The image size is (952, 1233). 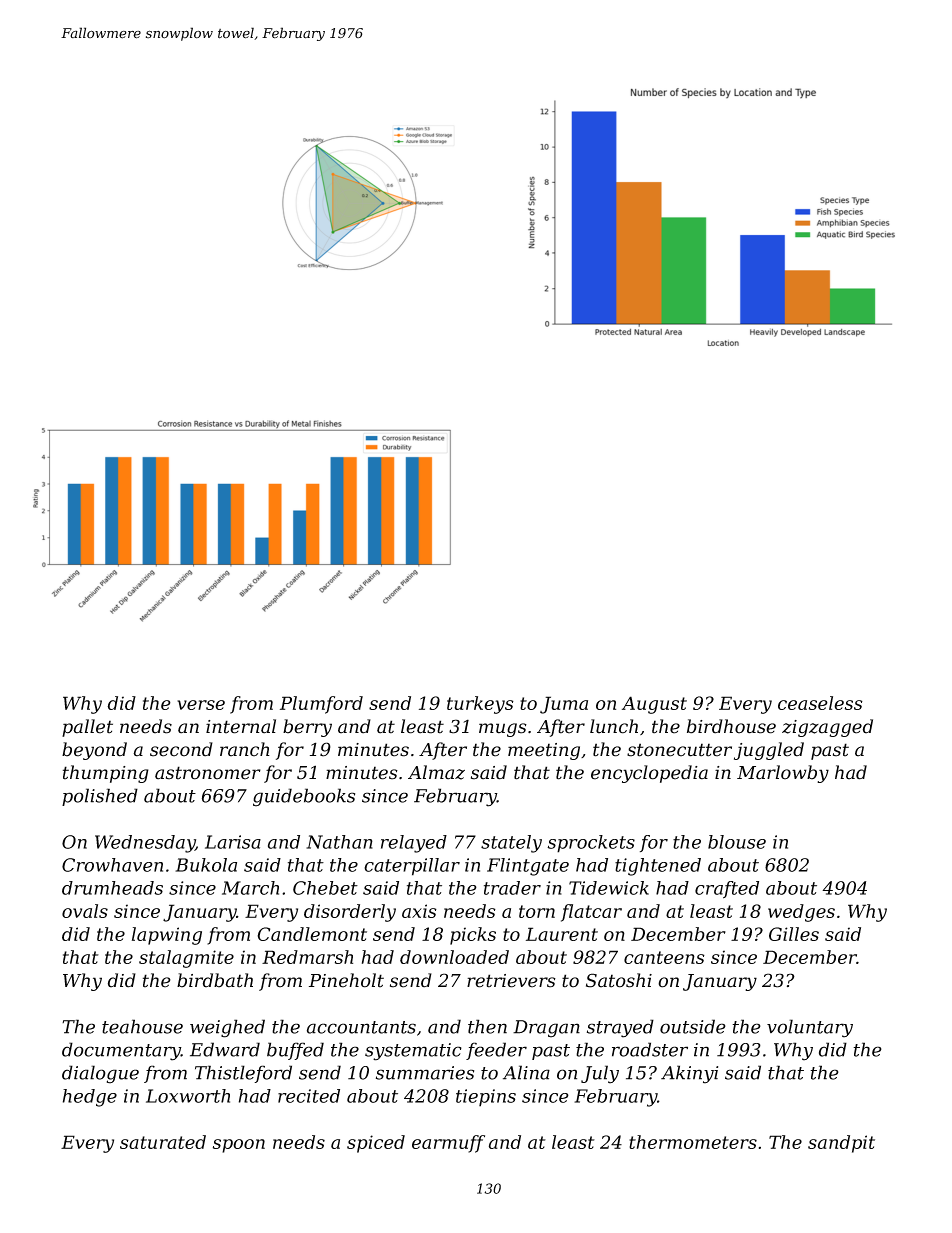 What do you see at coordinates (820, 703) in the image?
I see `ceaseless` at bounding box center [820, 703].
